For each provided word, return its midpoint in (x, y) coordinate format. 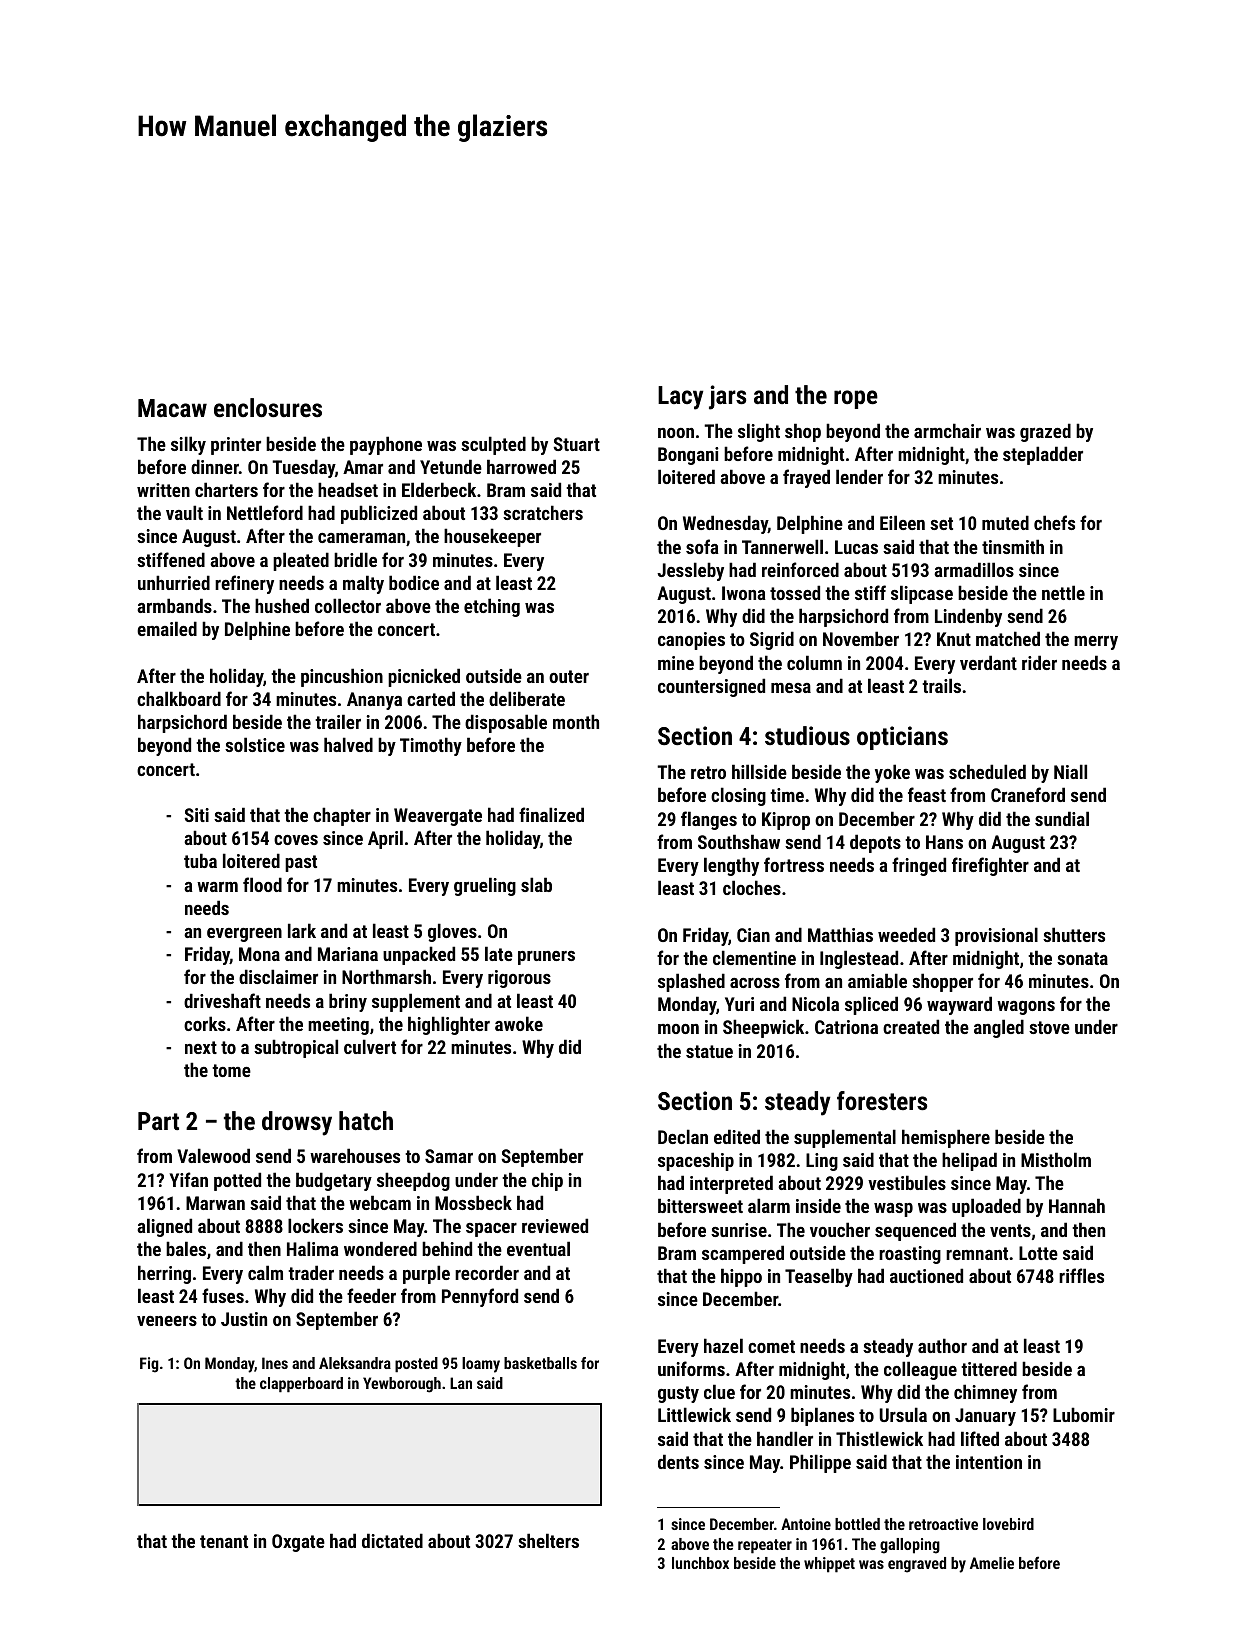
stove (1049, 1027)
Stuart (576, 444)
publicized (379, 514)
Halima (313, 1248)
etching (492, 607)
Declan (683, 1136)
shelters (548, 1540)
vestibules (907, 1182)
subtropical (296, 1048)
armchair (947, 430)
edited (737, 1136)
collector (348, 605)
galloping (910, 1546)
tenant (224, 1541)
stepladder (1043, 455)
